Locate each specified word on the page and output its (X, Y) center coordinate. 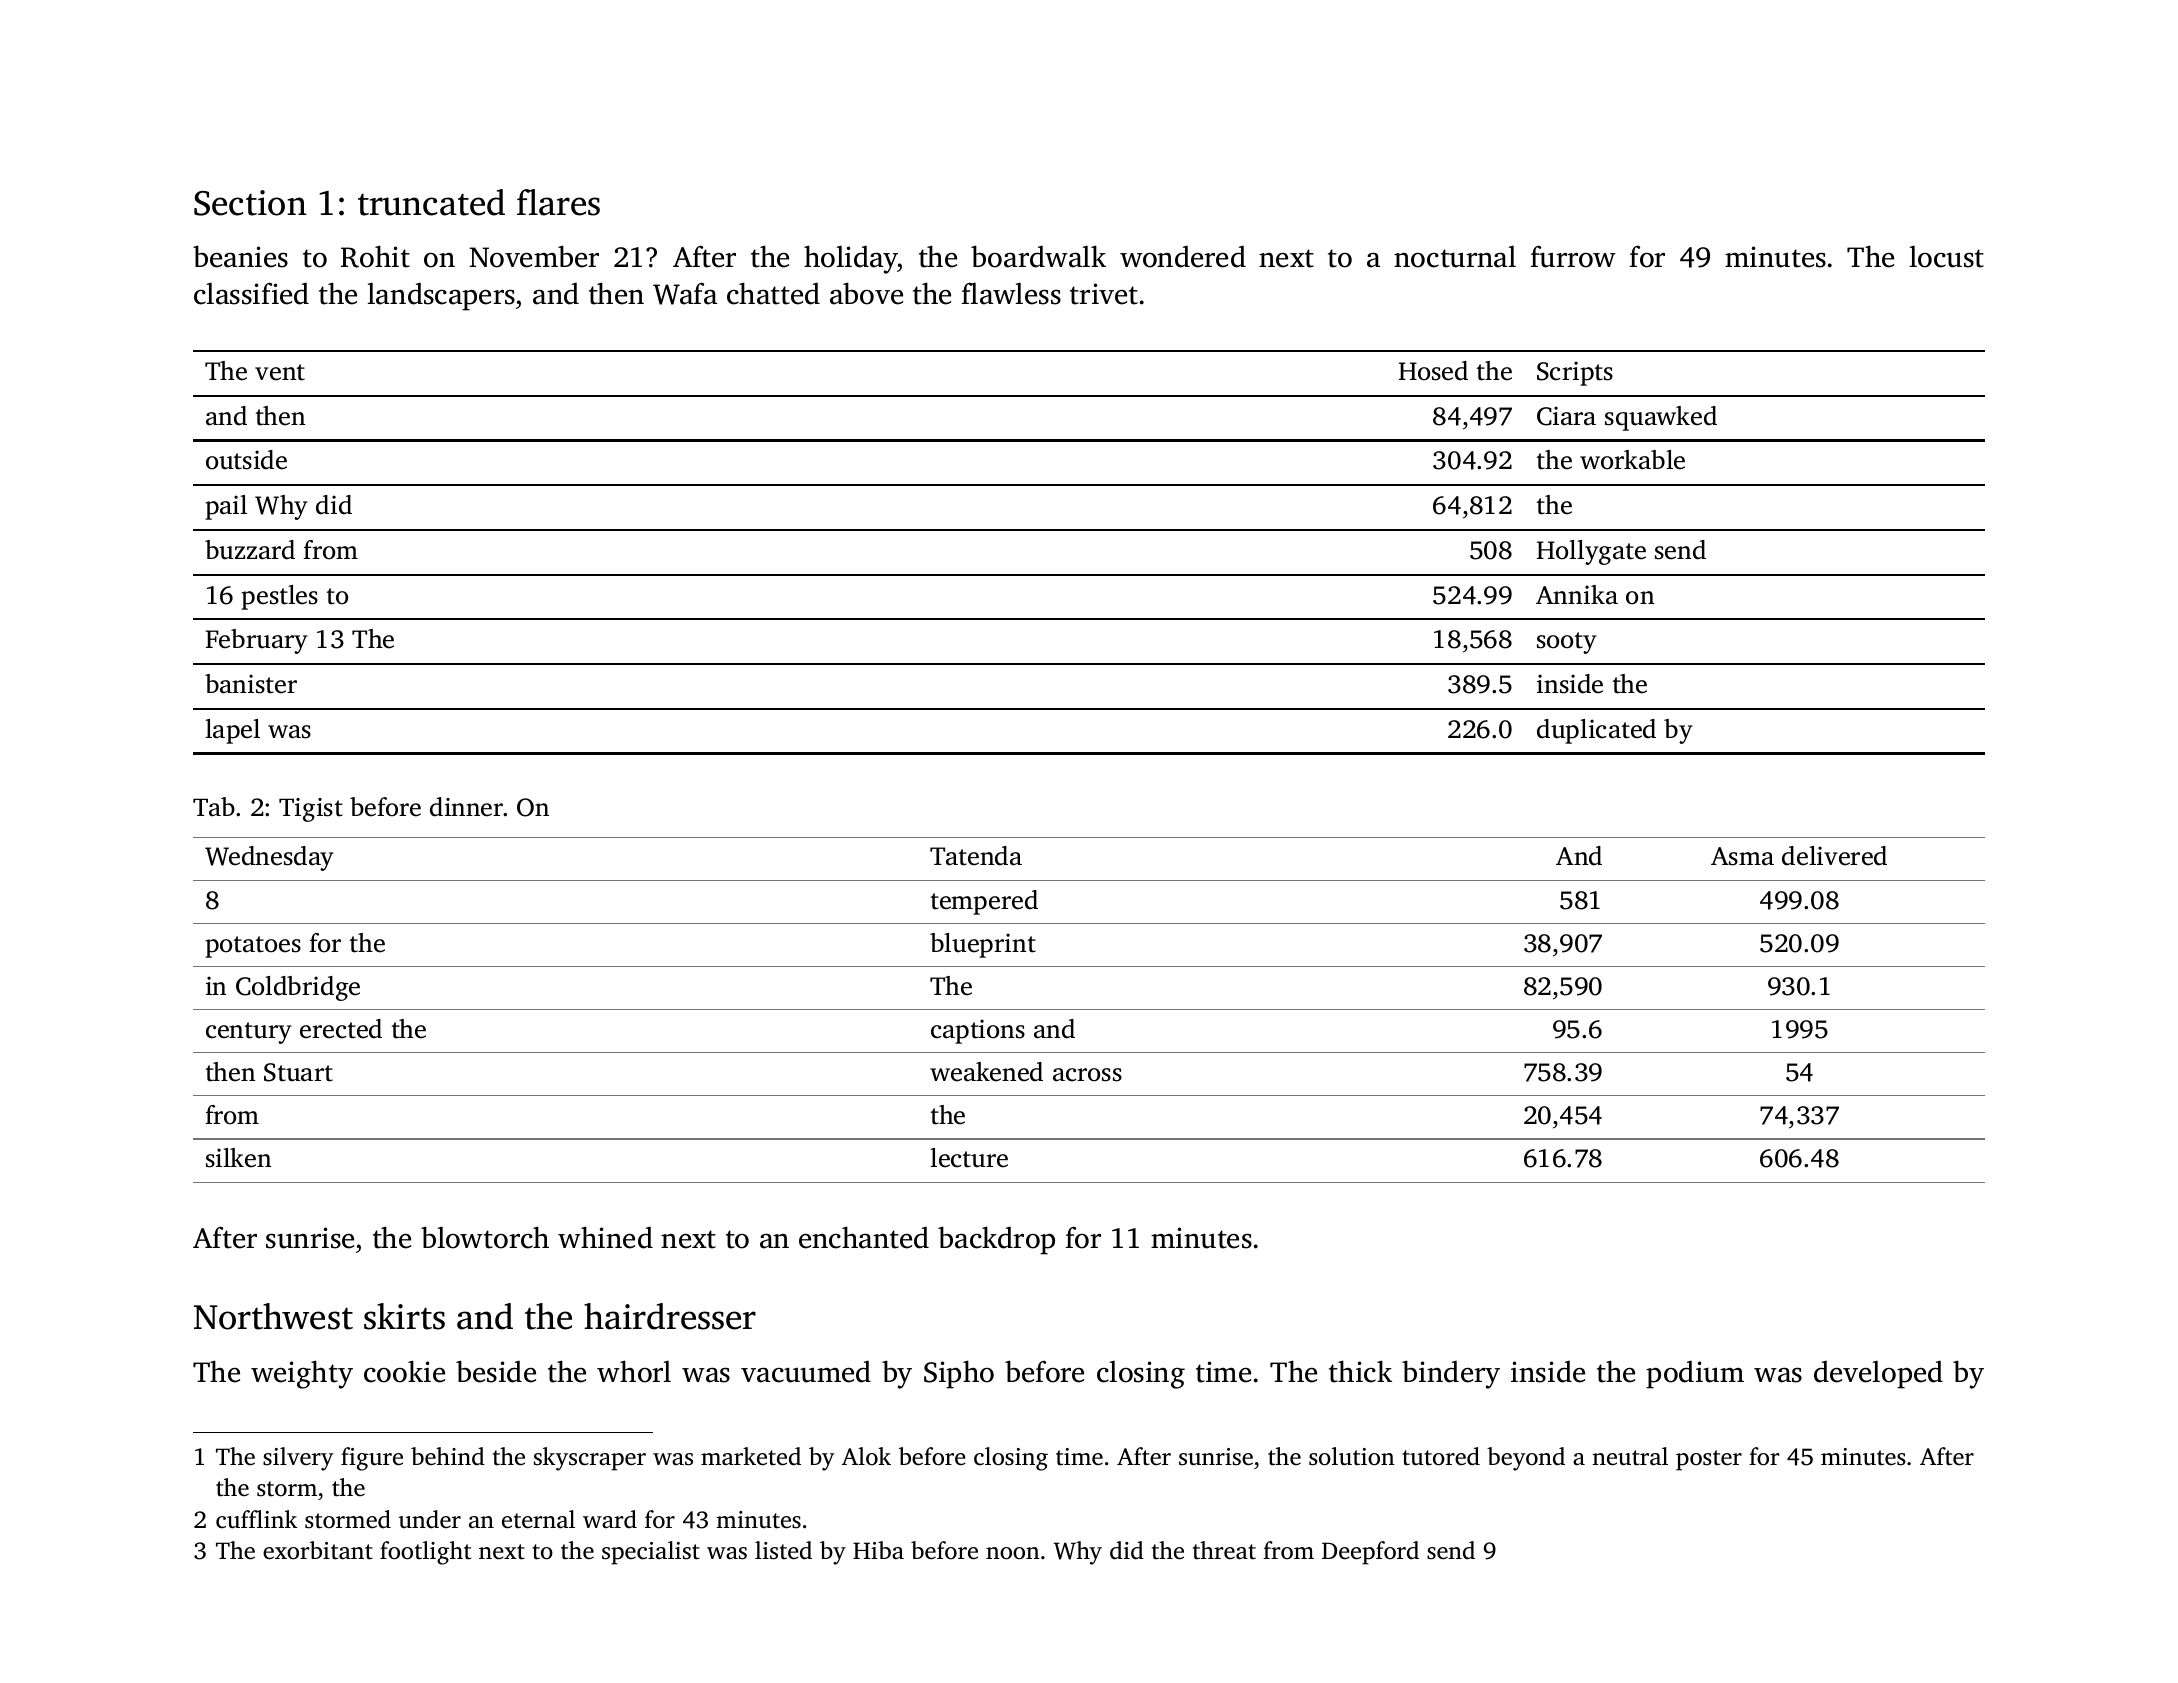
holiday (851, 259)
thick (1360, 1371)
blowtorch (485, 1237)
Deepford (1370, 1553)
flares (558, 202)
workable (1632, 460)
